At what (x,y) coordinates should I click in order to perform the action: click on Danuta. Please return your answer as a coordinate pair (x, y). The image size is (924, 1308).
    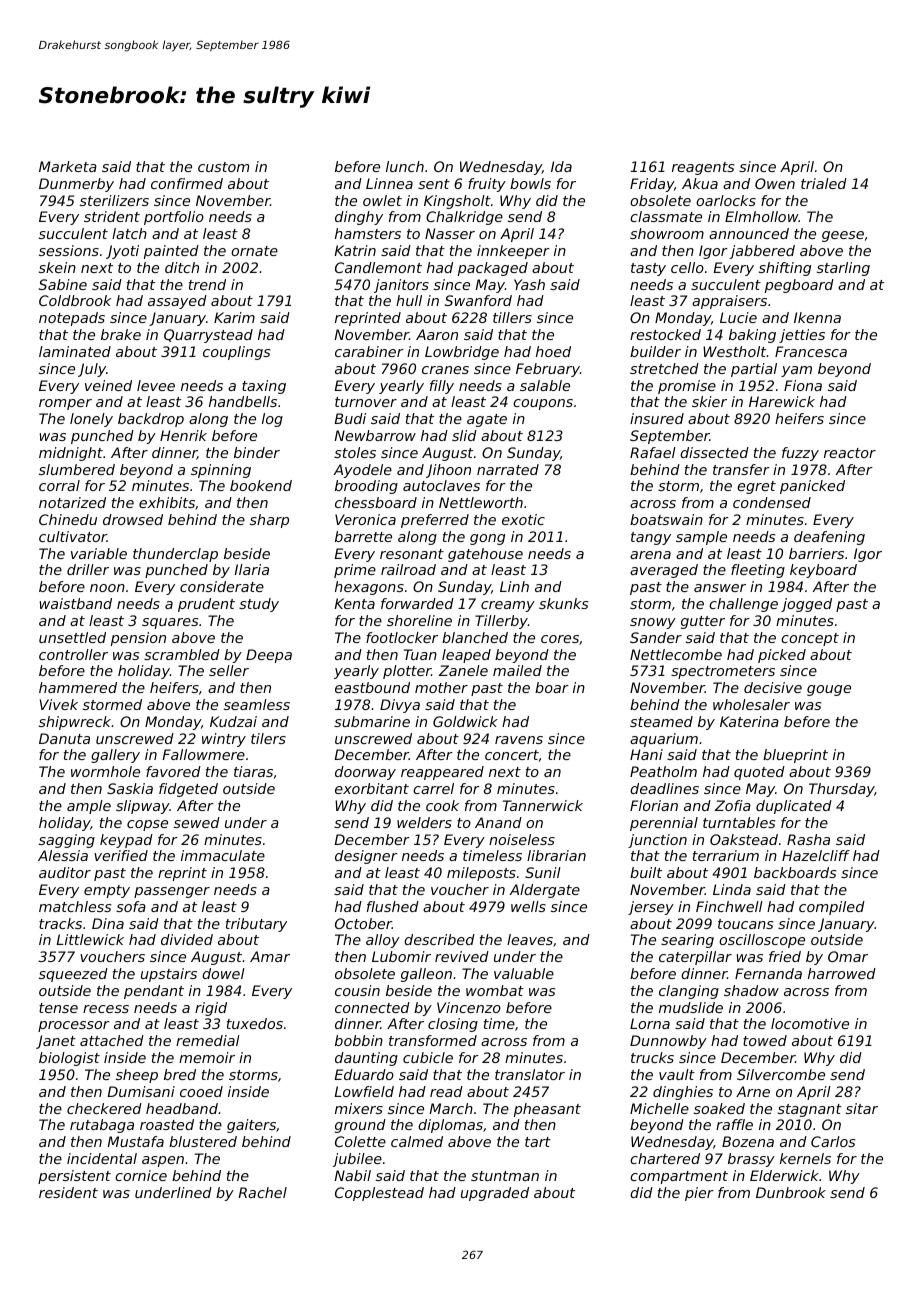
    Looking at the image, I should click on (64, 738).
